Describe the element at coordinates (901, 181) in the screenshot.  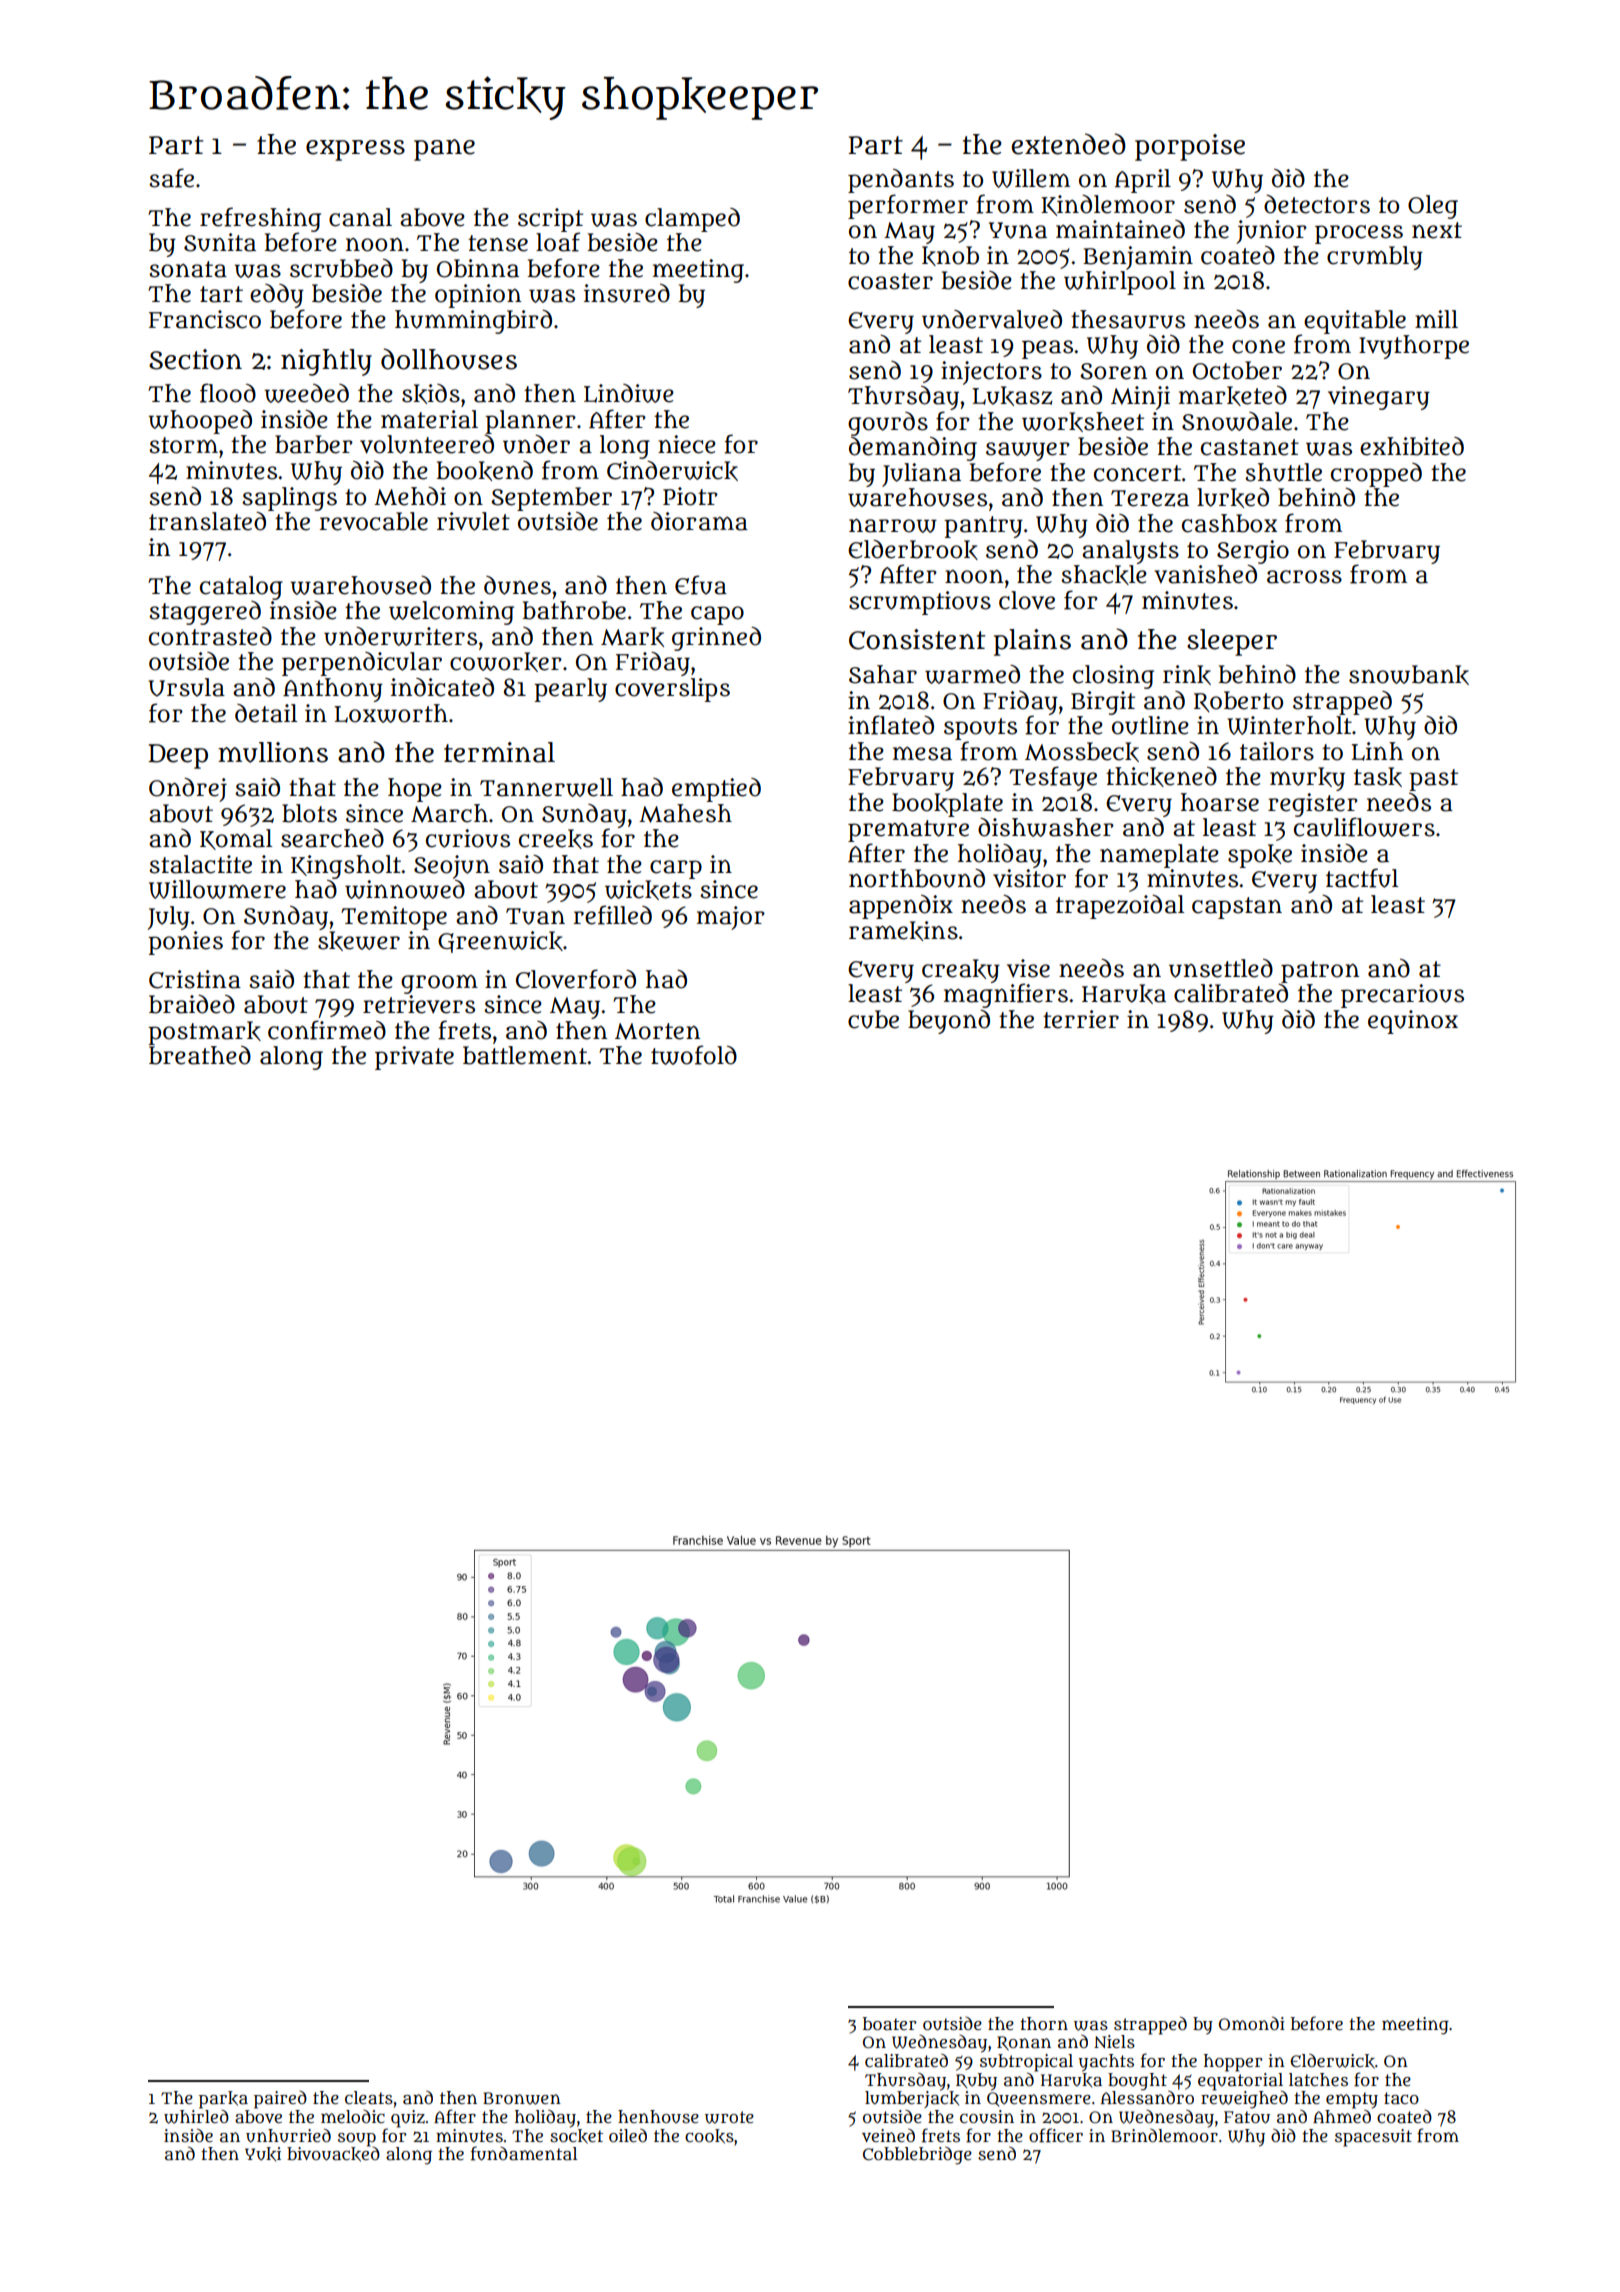
I see `pendants` at that location.
